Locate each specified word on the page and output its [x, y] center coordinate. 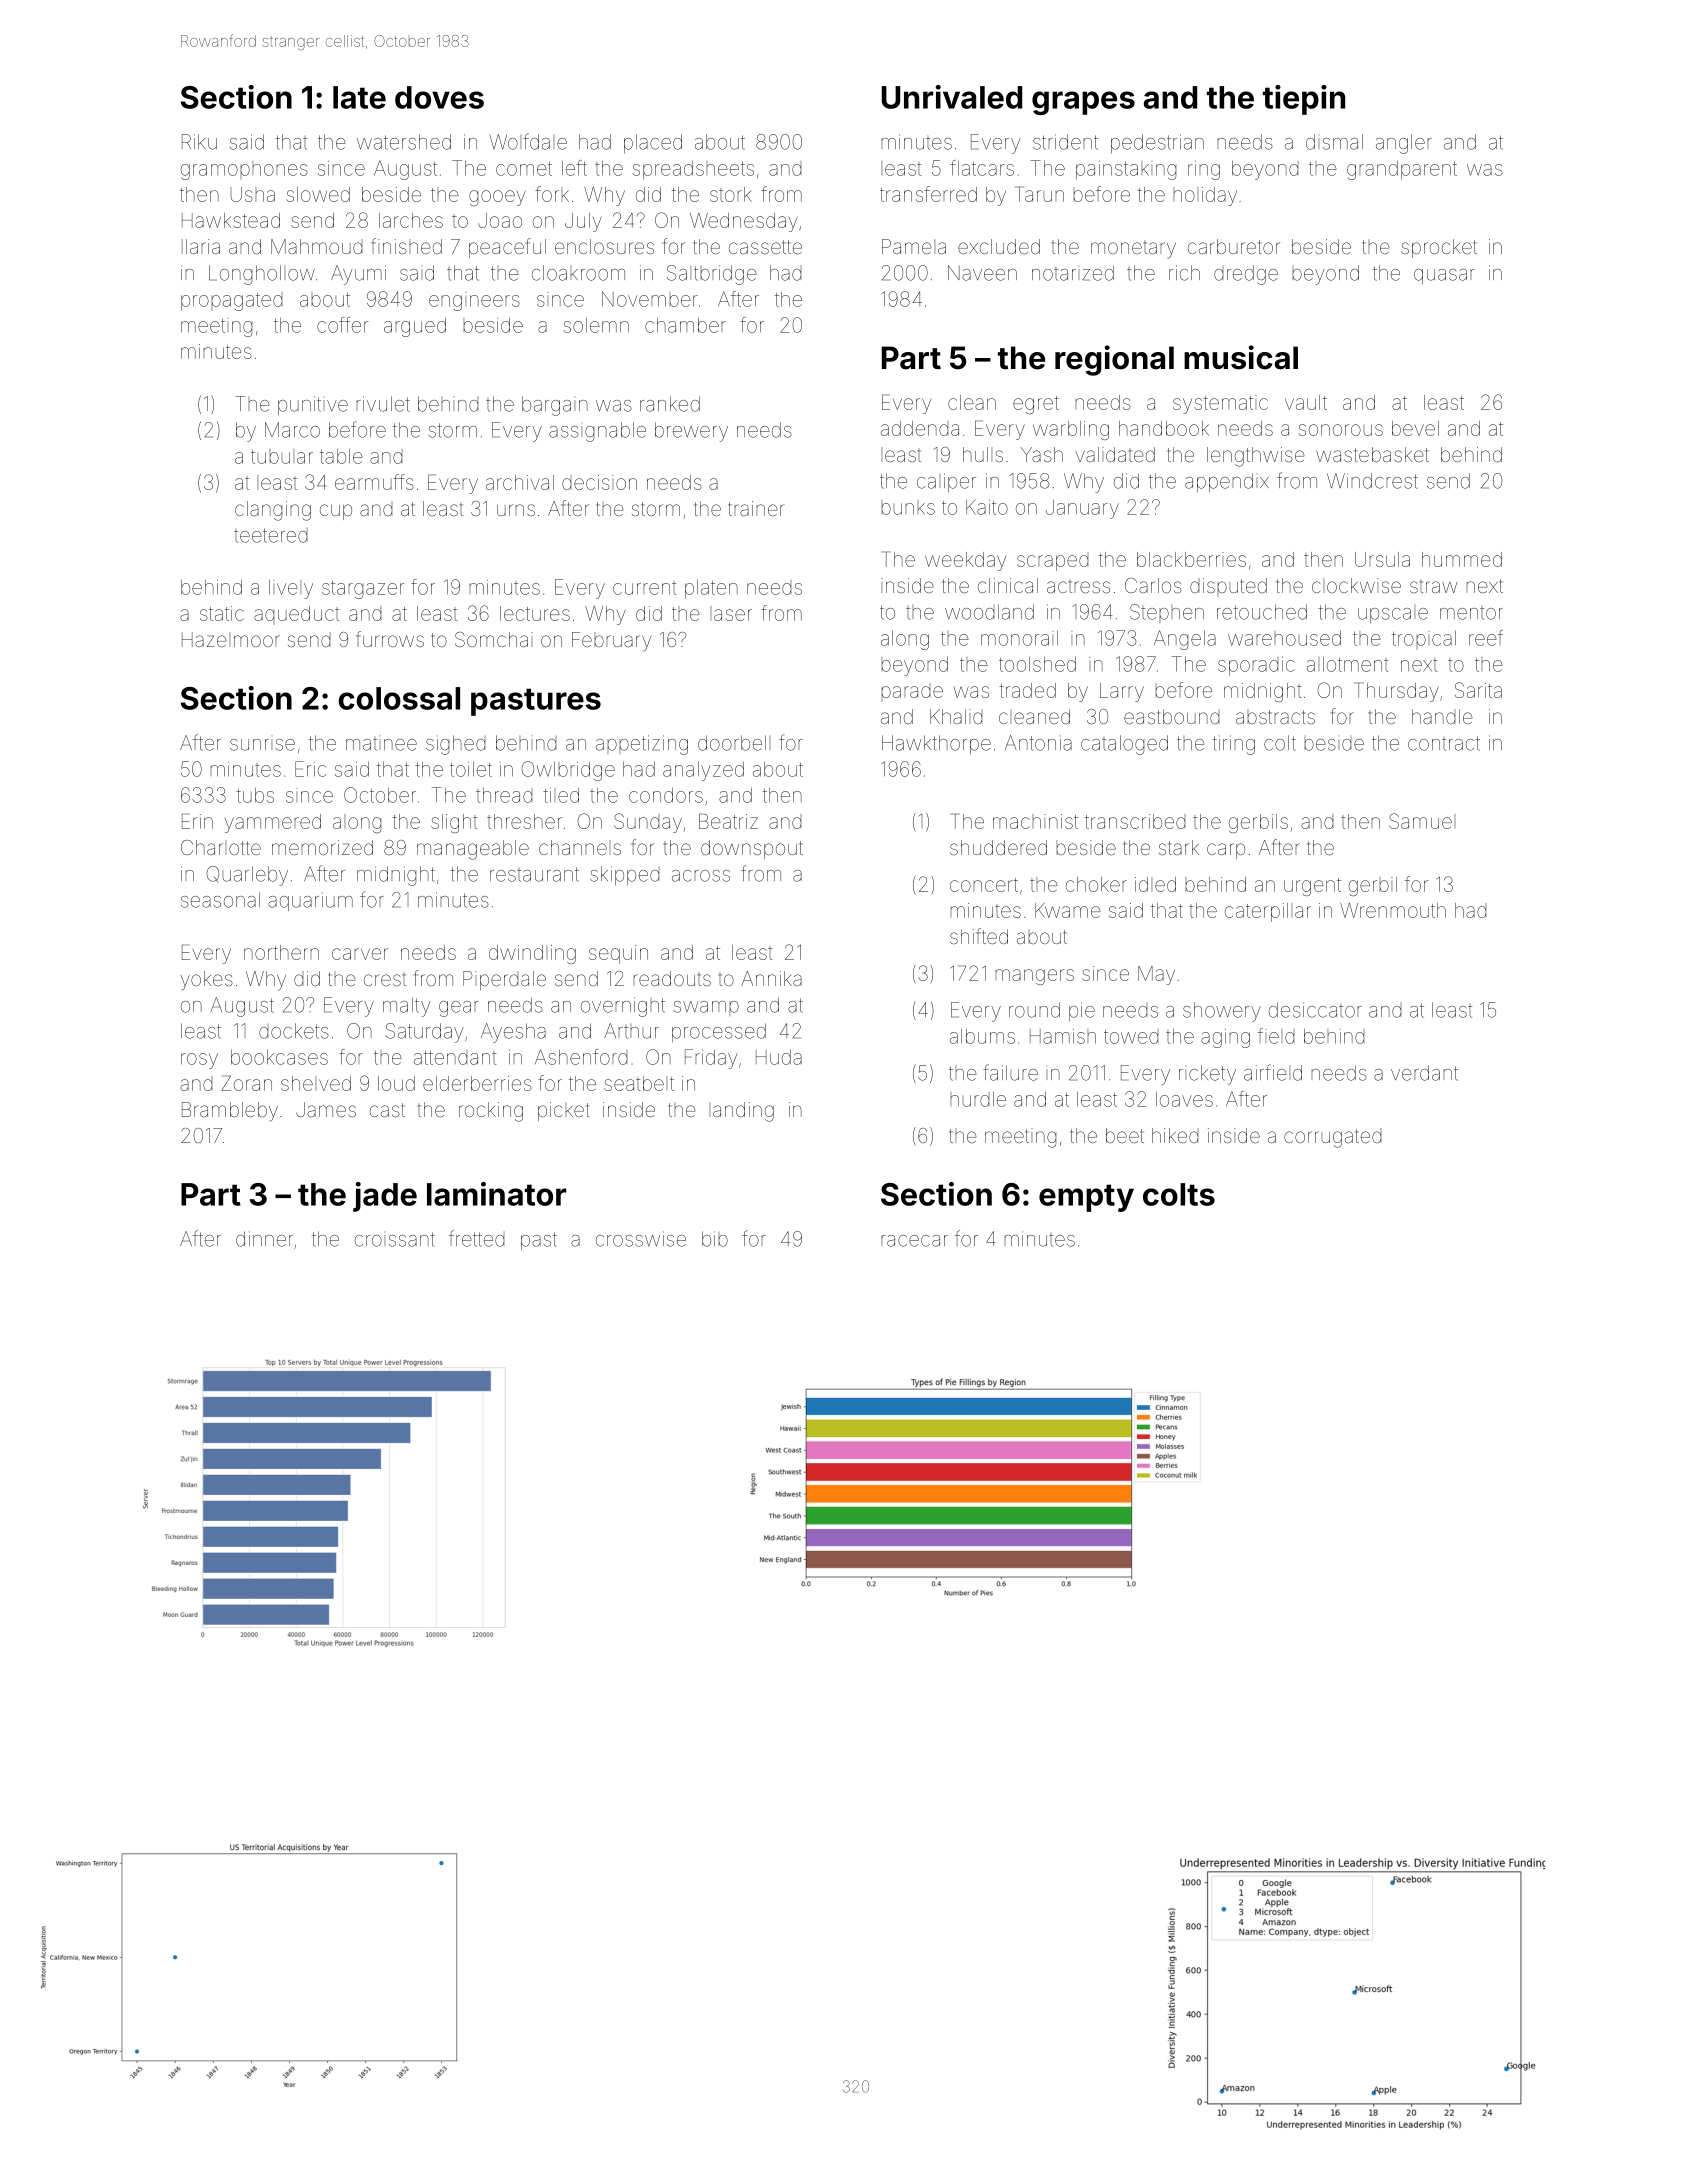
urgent [1312, 887]
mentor [1471, 613]
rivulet [383, 404]
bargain [555, 406]
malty [407, 1007]
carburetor [1234, 246]
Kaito [987, 507]
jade [385, 1197]
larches [411, 220]
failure [1010, 1072]
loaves [1184, 1099]
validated [1115, 454]
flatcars [982, 168]
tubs [255, 795]
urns [516, 510]
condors [666, 795]
